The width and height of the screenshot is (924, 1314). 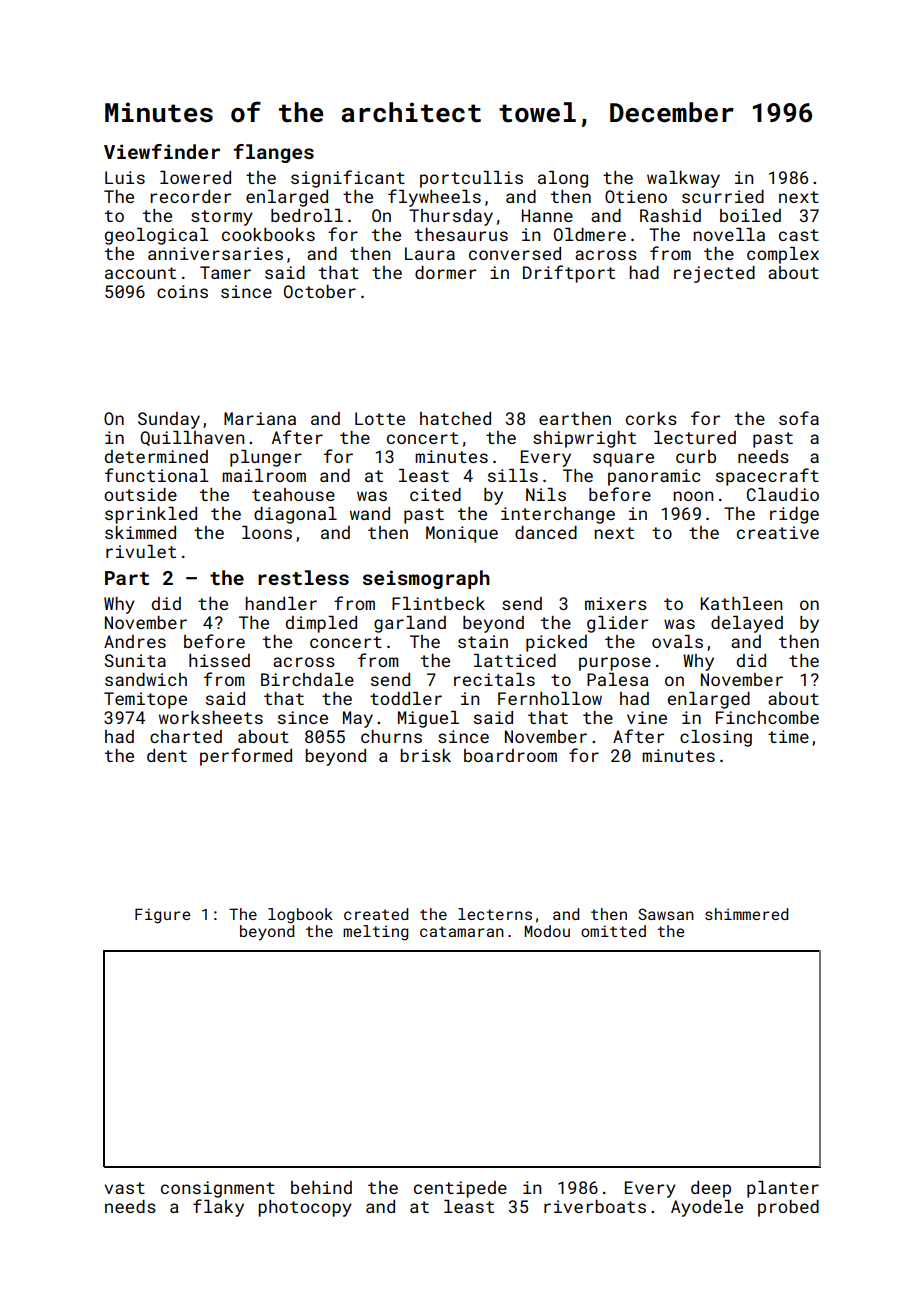 What do you see at coordinates (162, 916) in the screenshot?
I see `Figure` at bounding box center [162, 916].
